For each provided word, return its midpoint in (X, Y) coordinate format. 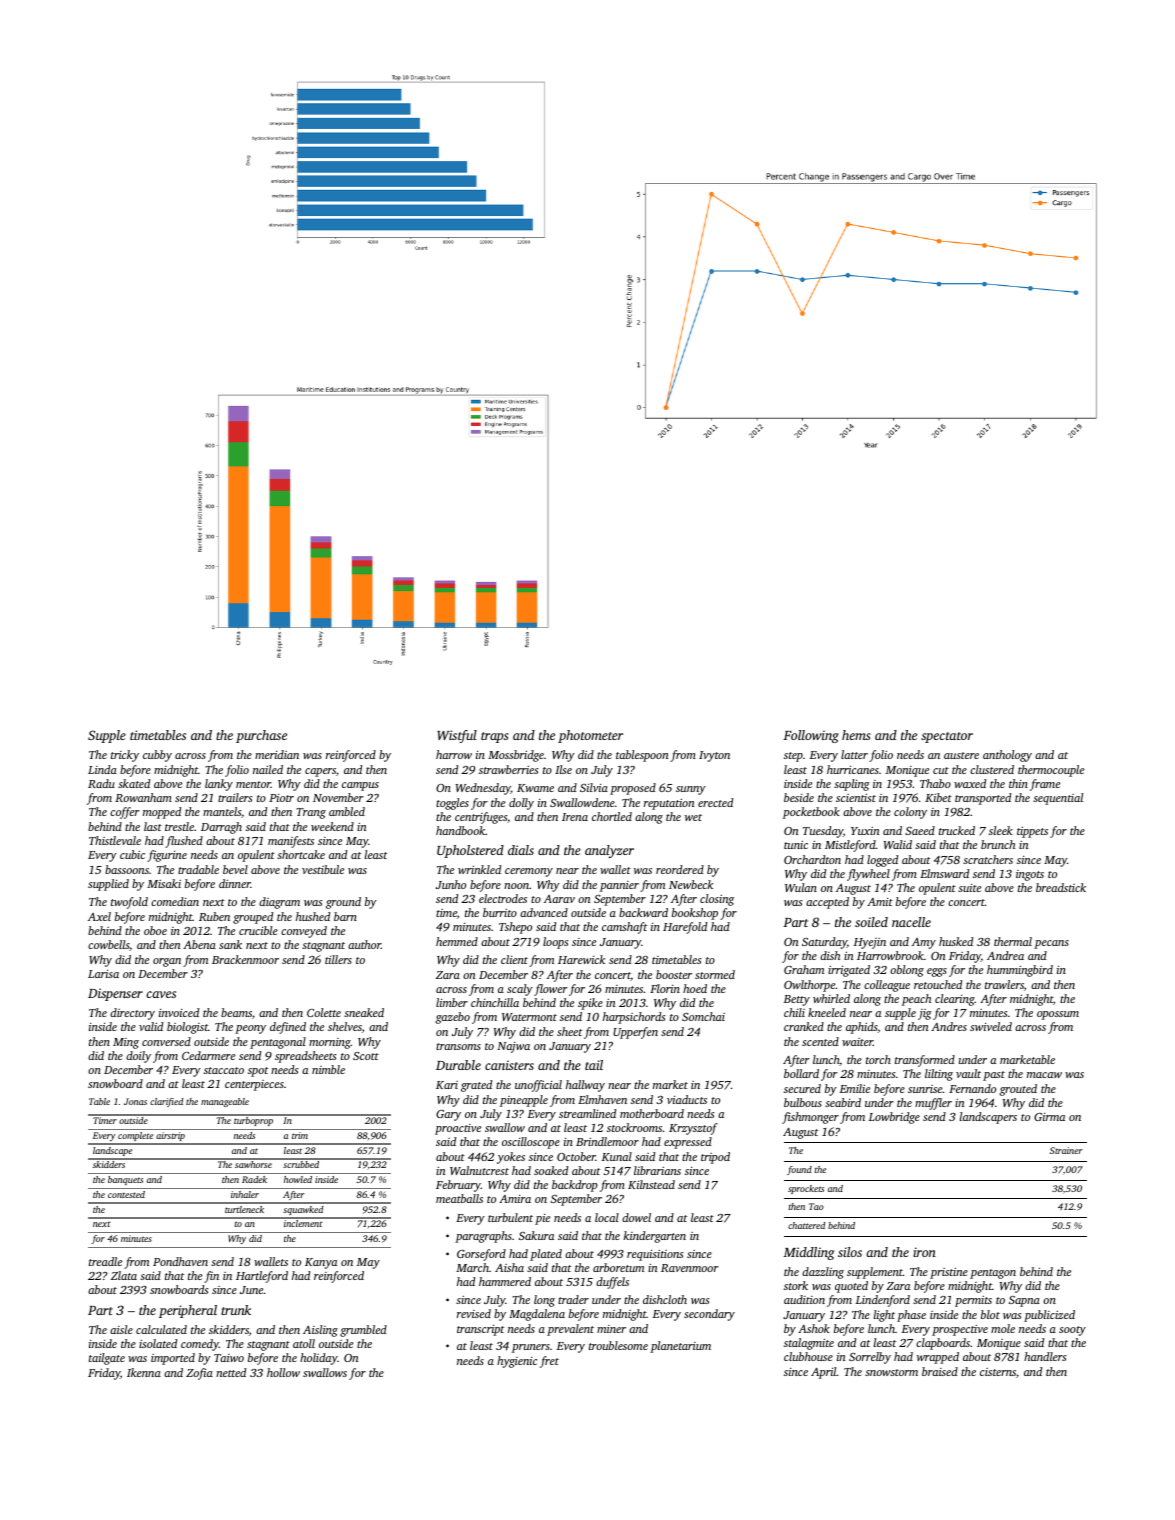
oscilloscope (531, 1143)
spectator (947, 737)
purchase (261, 736)
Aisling (320, 1331)
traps (495, 737)
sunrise (925, 1089)
